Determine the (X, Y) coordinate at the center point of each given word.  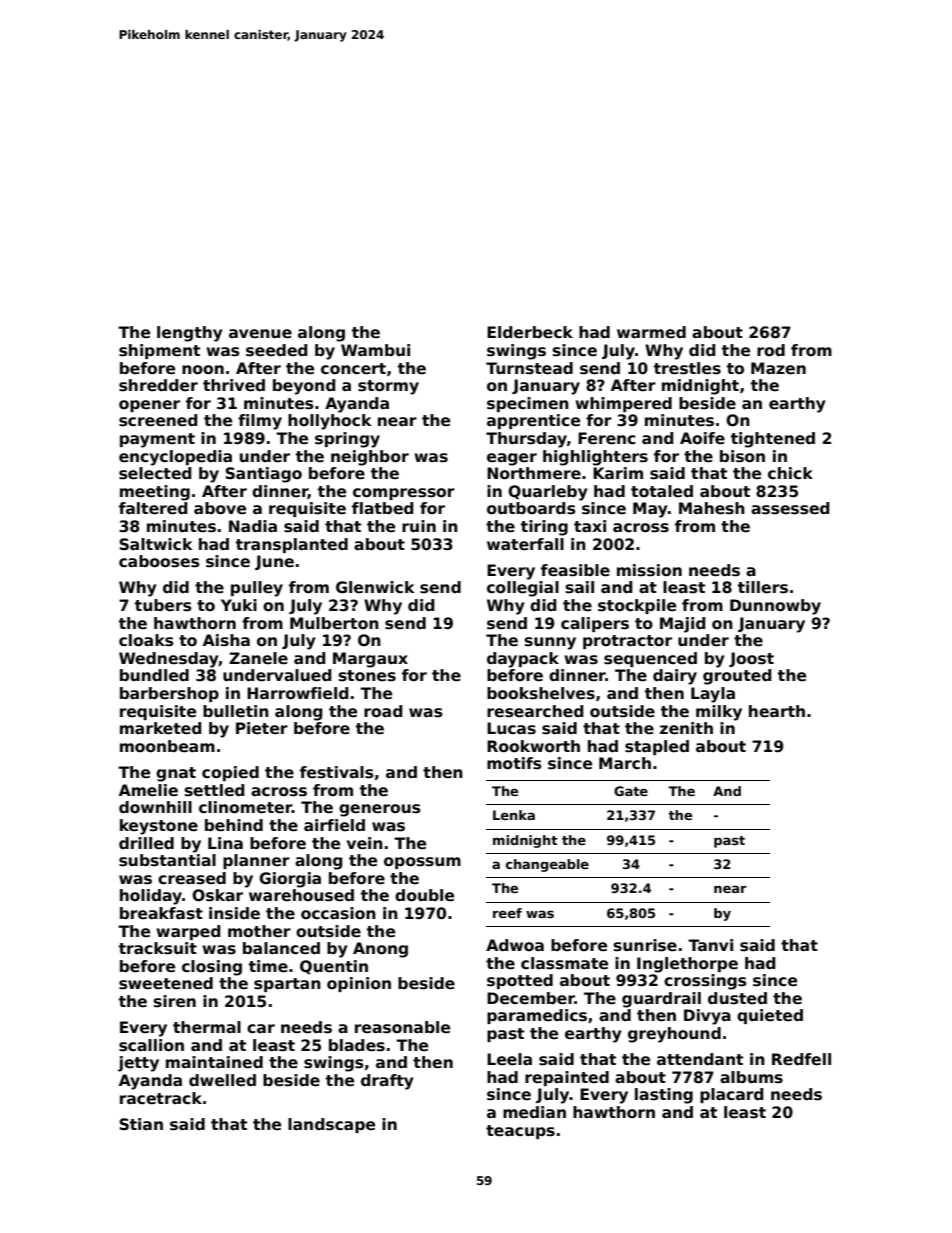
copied (230, 773)
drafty (387, 1082)
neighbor (370, 458)
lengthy (190, 334)
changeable (547, 865)
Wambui (375, 350)
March (625, 763)
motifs (514, 763)
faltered (153, 508)
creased (192, 878)
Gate (631, 791)
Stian (141, 1124)
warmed (651, 332)
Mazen (778, 368)
